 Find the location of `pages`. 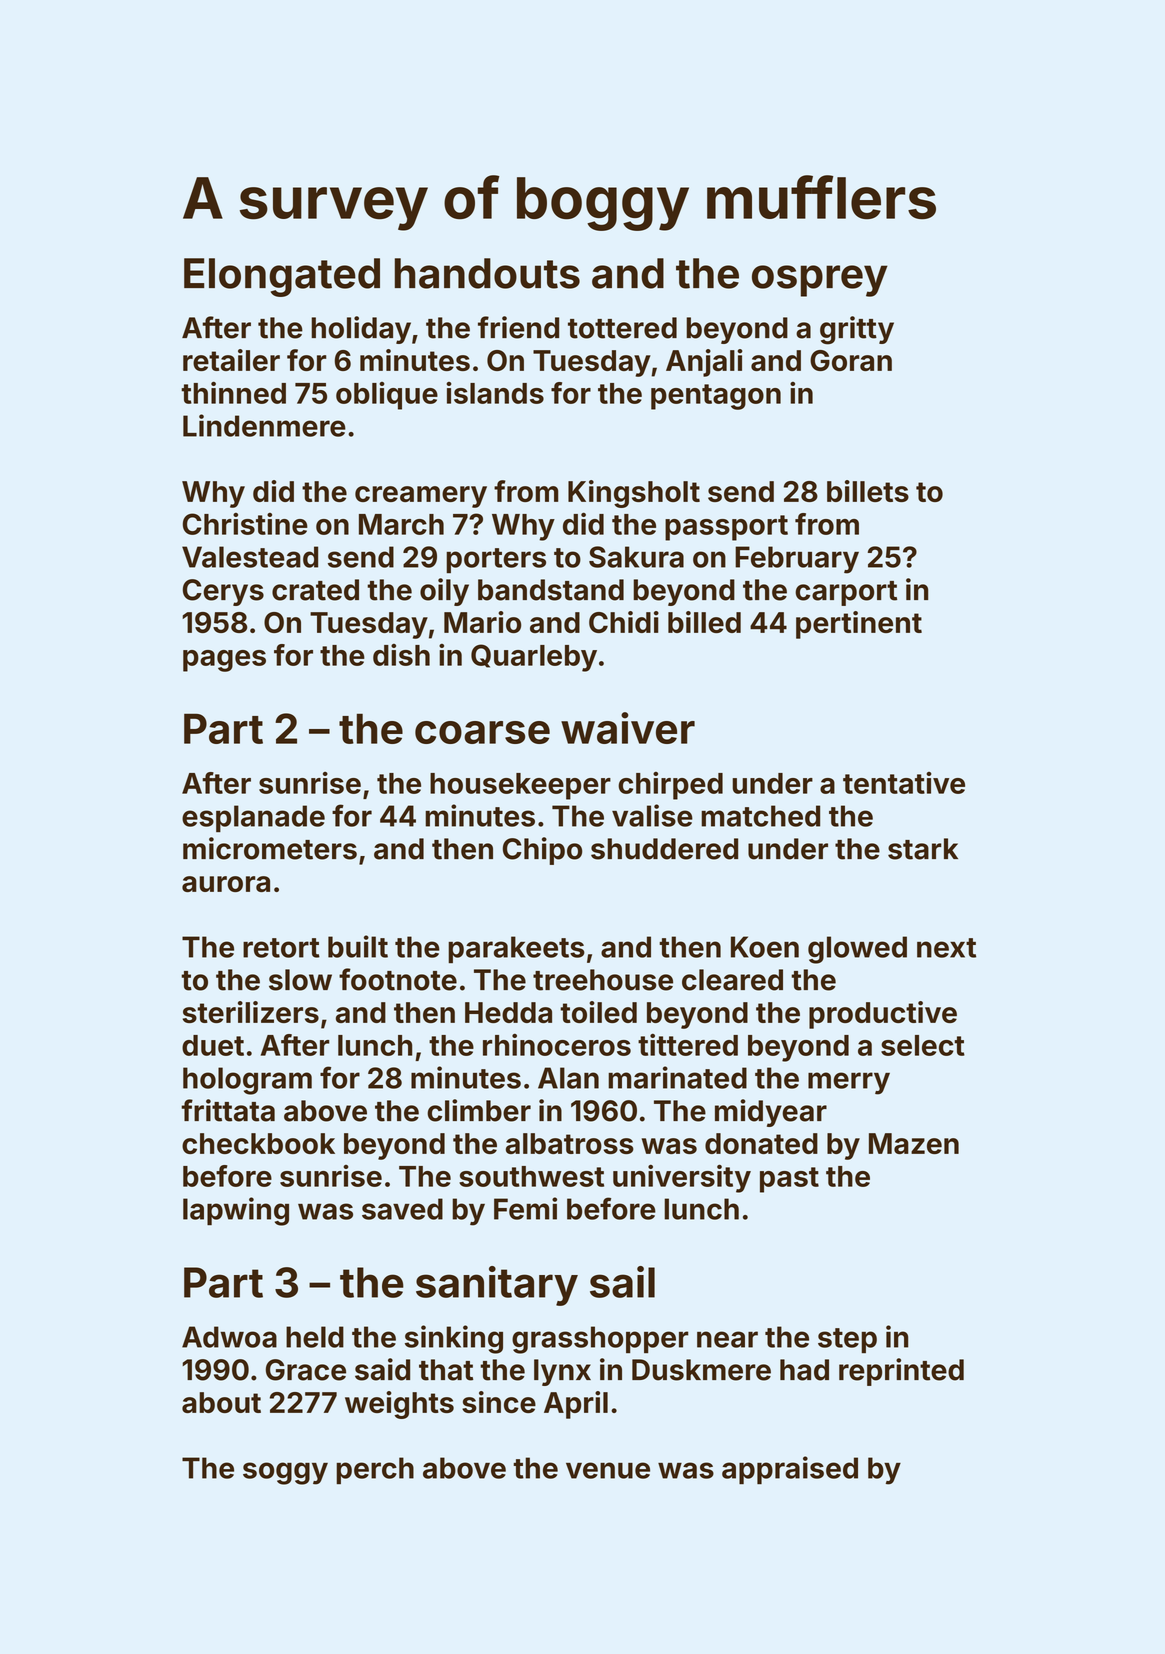

pages is located at coordinates (224, 661).
